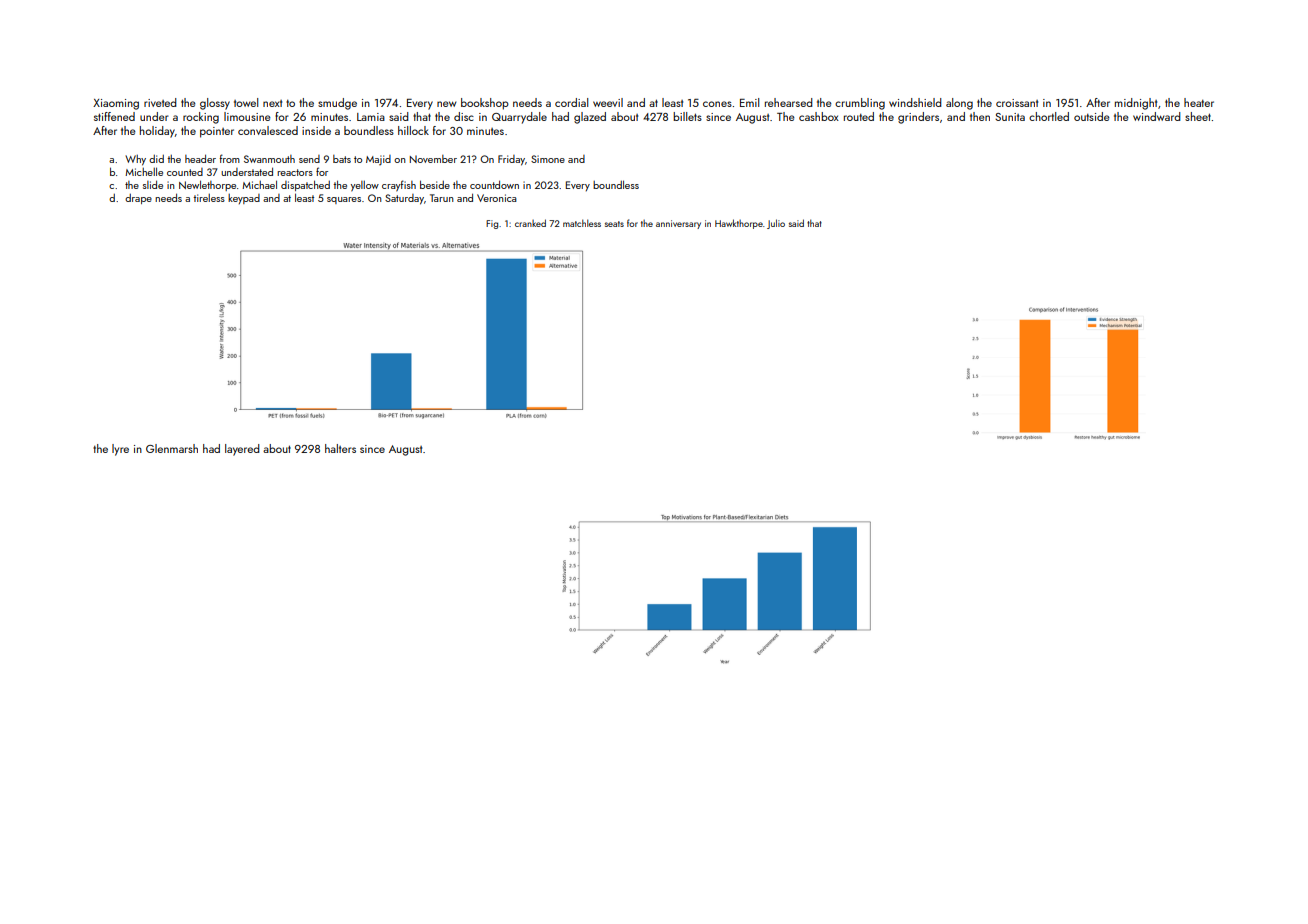 This screenshot has height=924, width=1308. What do you see at coordinates (678, 224) in the screenshot?
I see `anniversary` at bounding box center [678, 224].
